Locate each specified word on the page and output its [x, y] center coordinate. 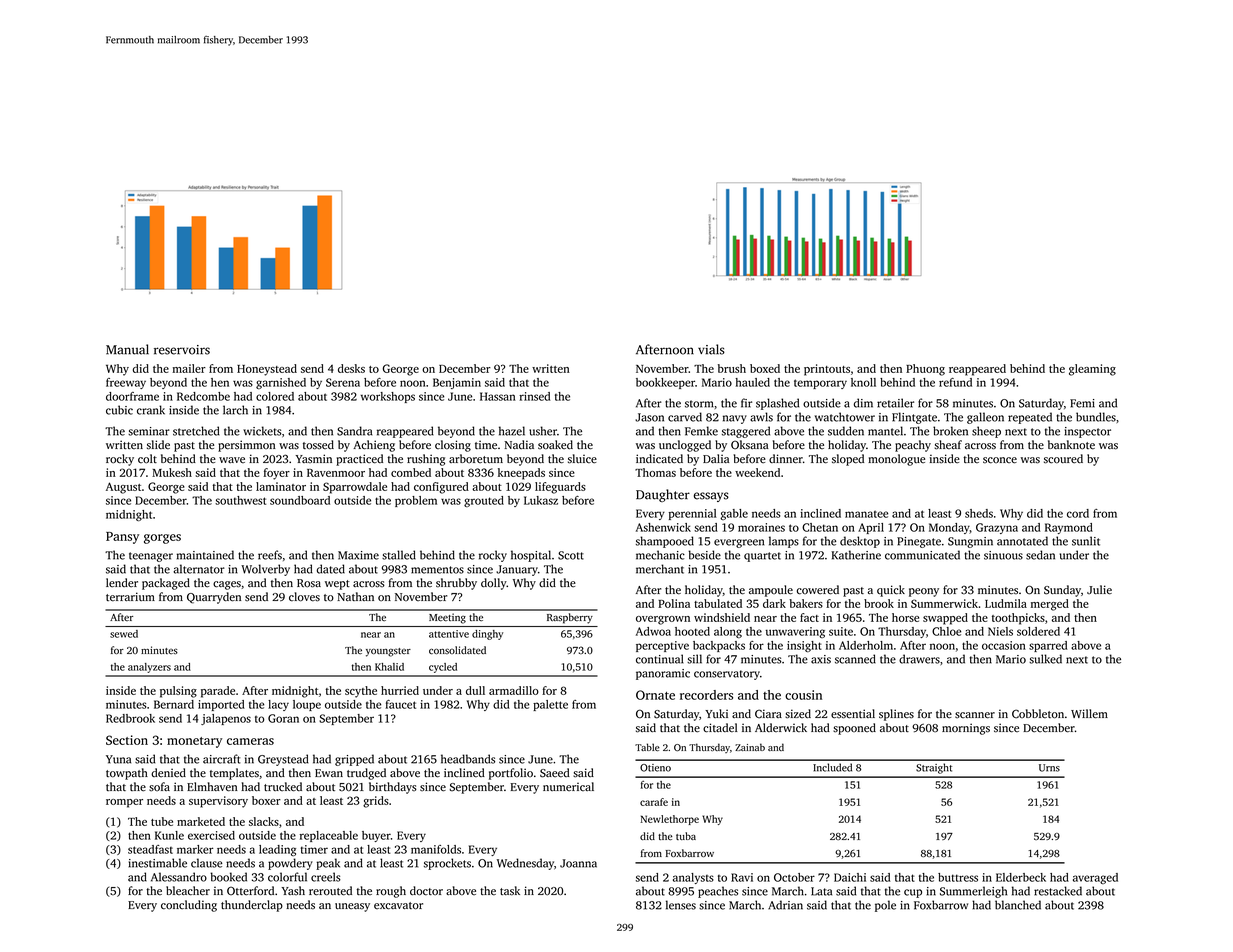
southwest [240, 500]
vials [711, 349]
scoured [1063, 459]
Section [127, 740]
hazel [512, 431]
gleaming [1092, 370]
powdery [290, 864]
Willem [1089, 714]
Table [647, 747]
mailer [189, 368]
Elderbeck [1021, 877]
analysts [693, 878]
